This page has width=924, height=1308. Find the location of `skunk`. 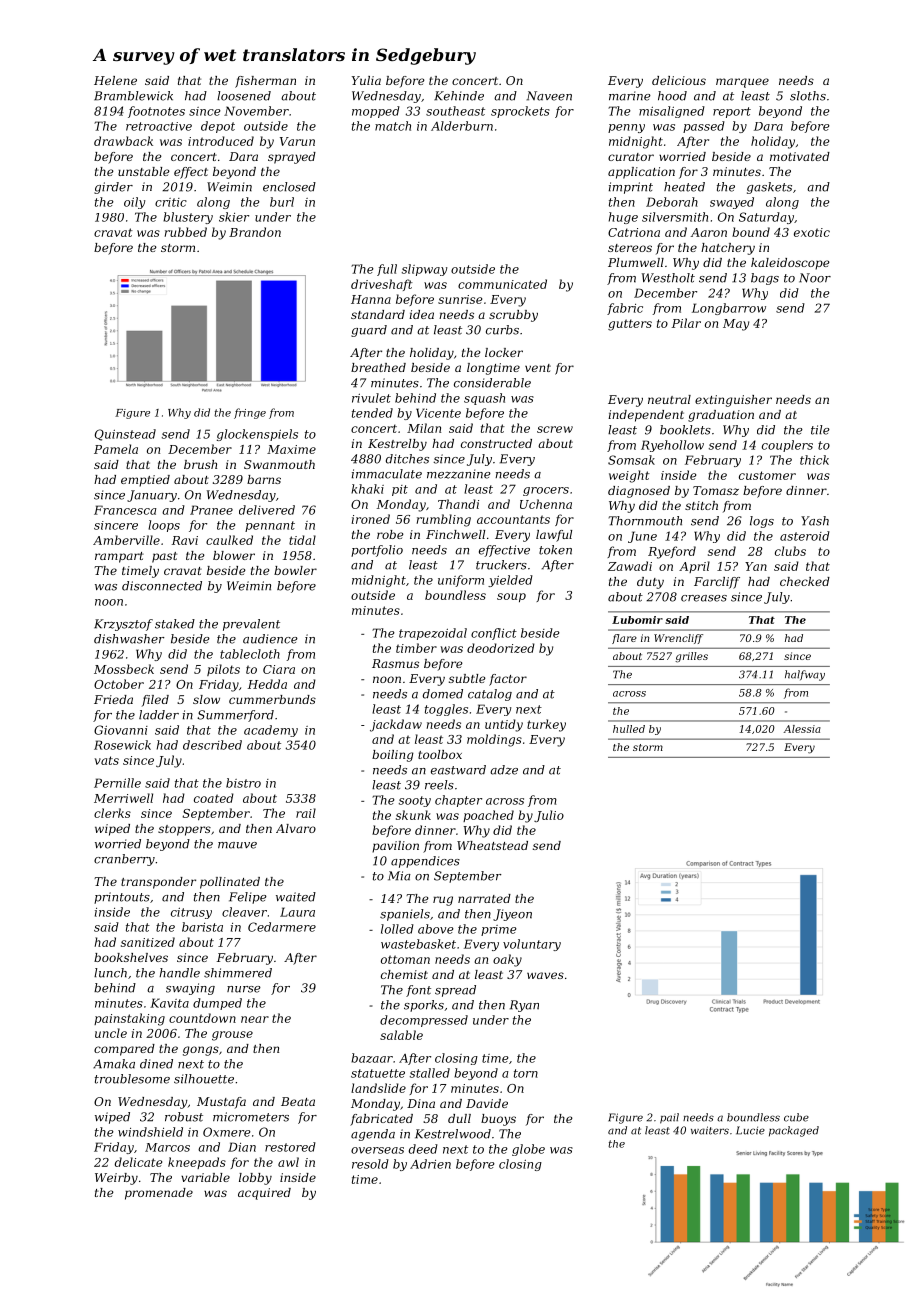

skunk is located at coordinates (413, 815).
